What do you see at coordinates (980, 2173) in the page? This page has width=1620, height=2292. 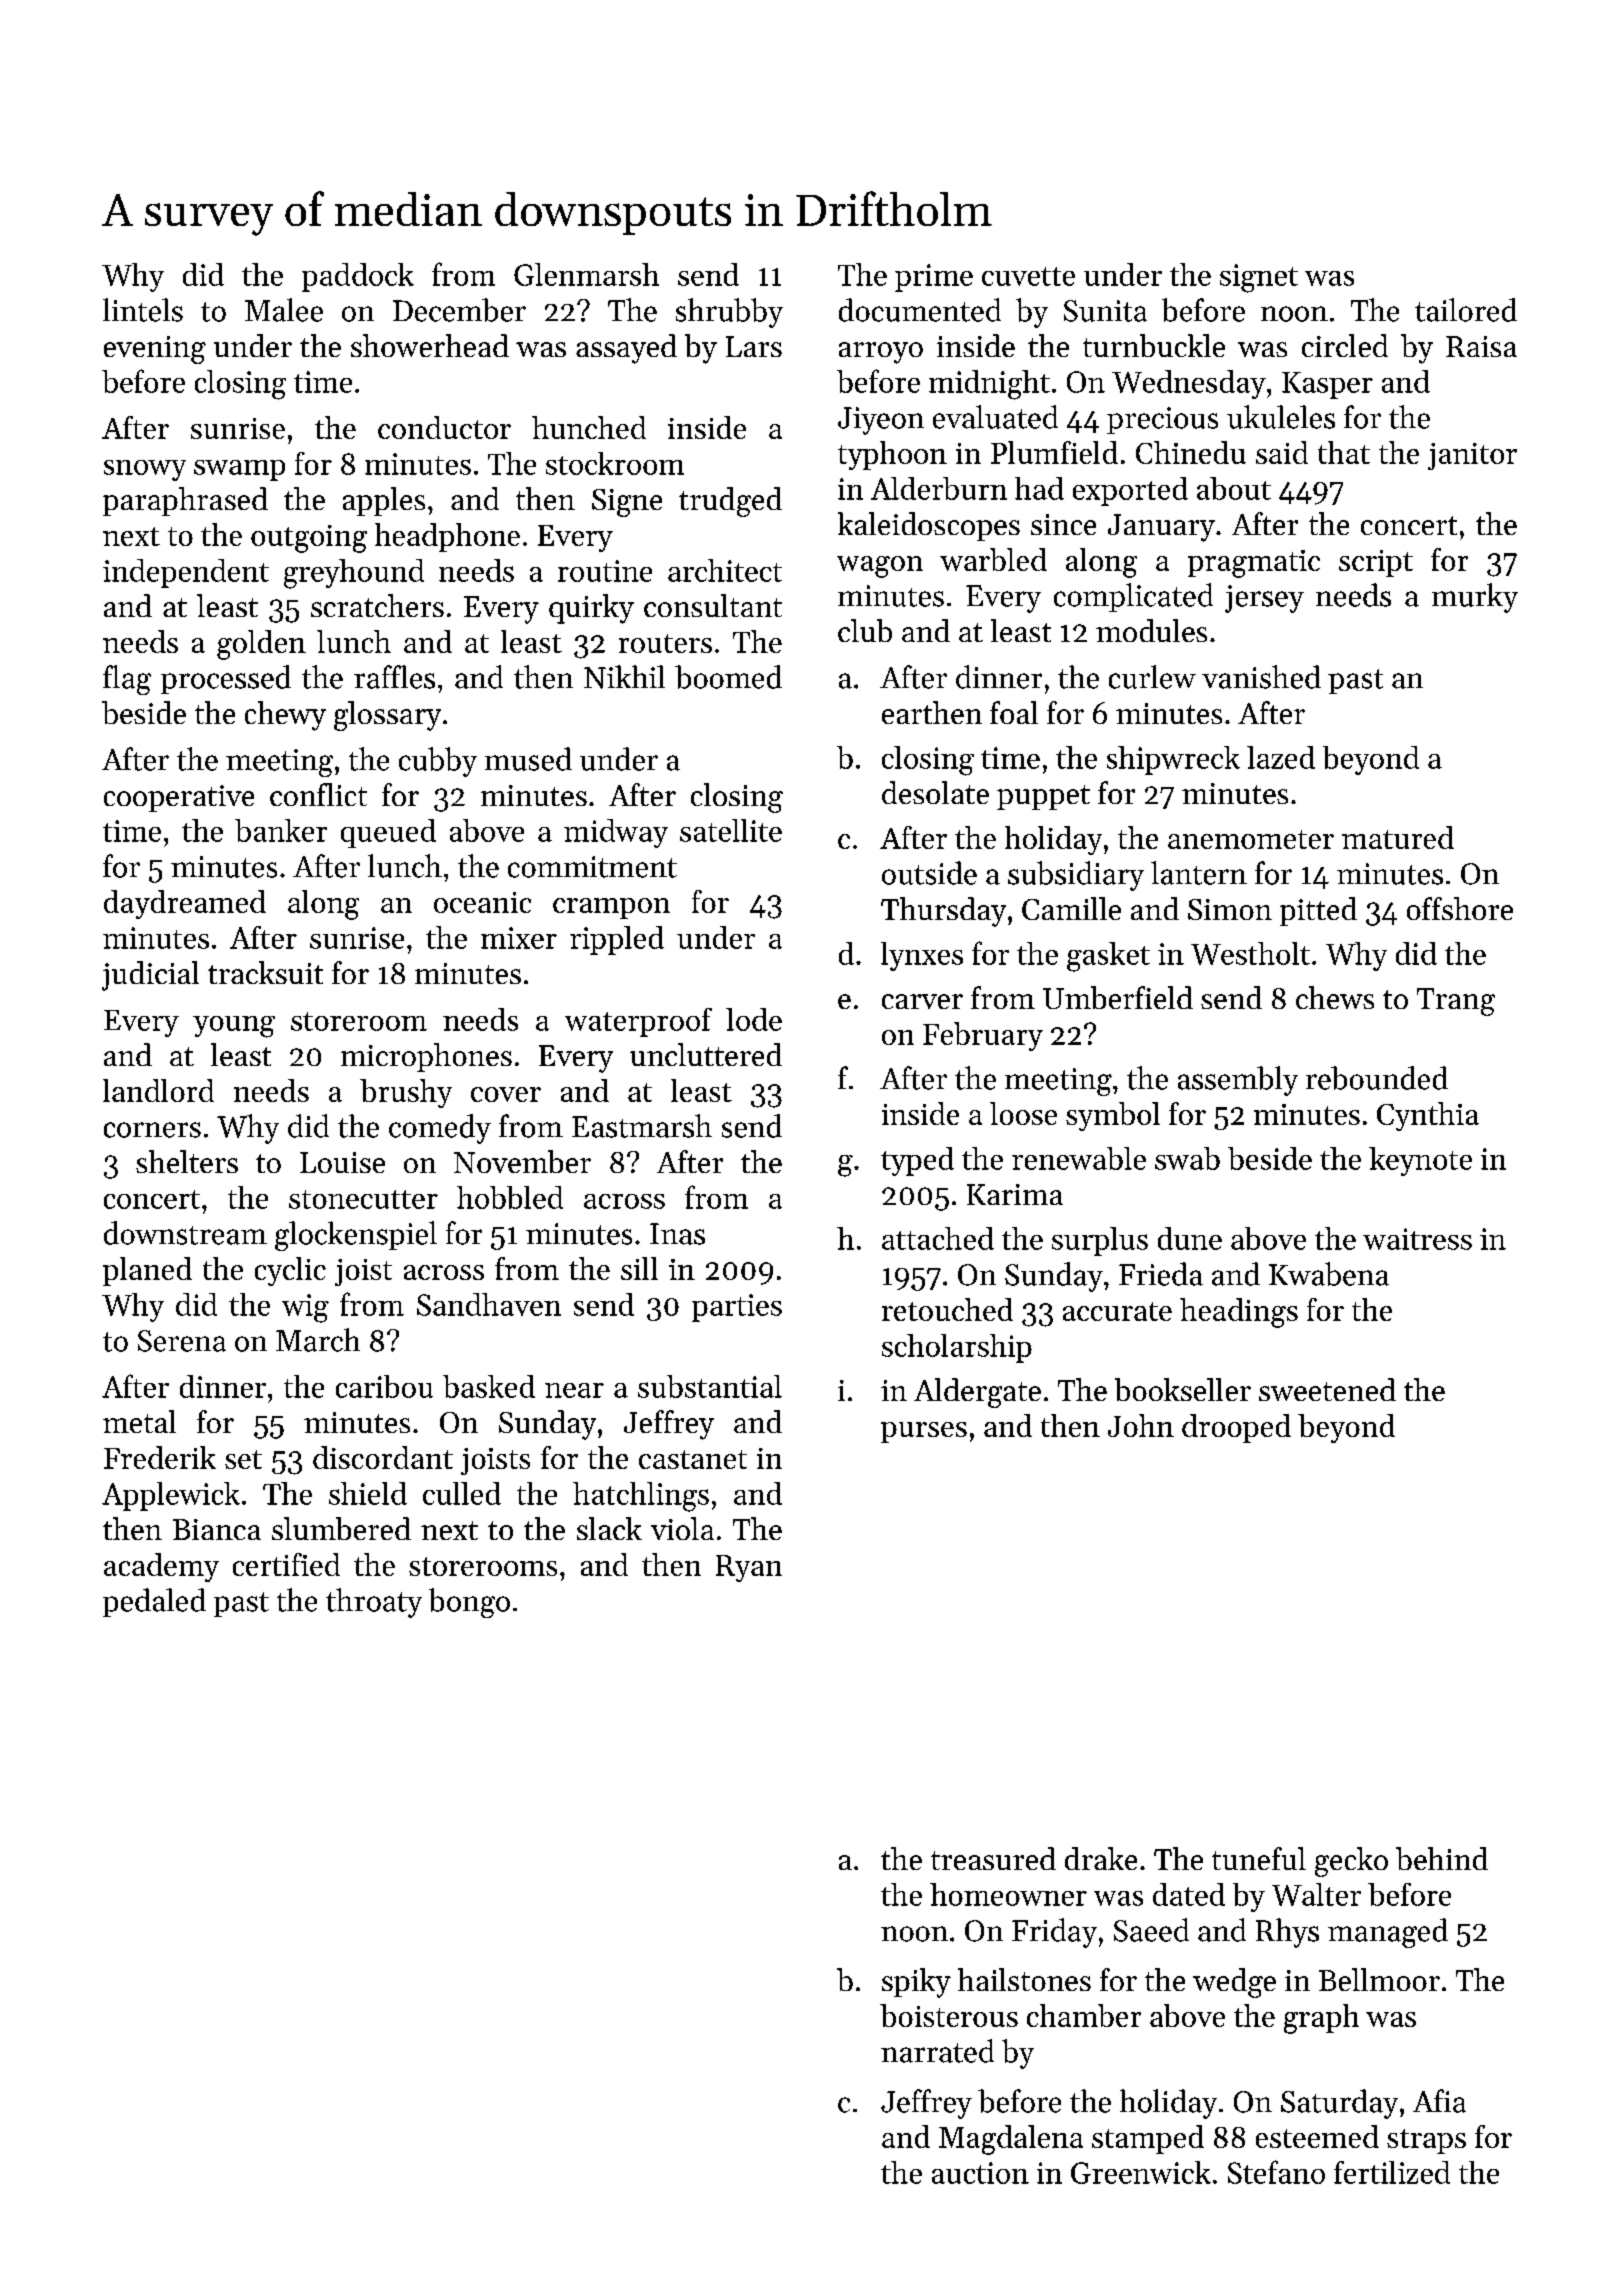 I see `auction` at bounding box center [980, 2173].
